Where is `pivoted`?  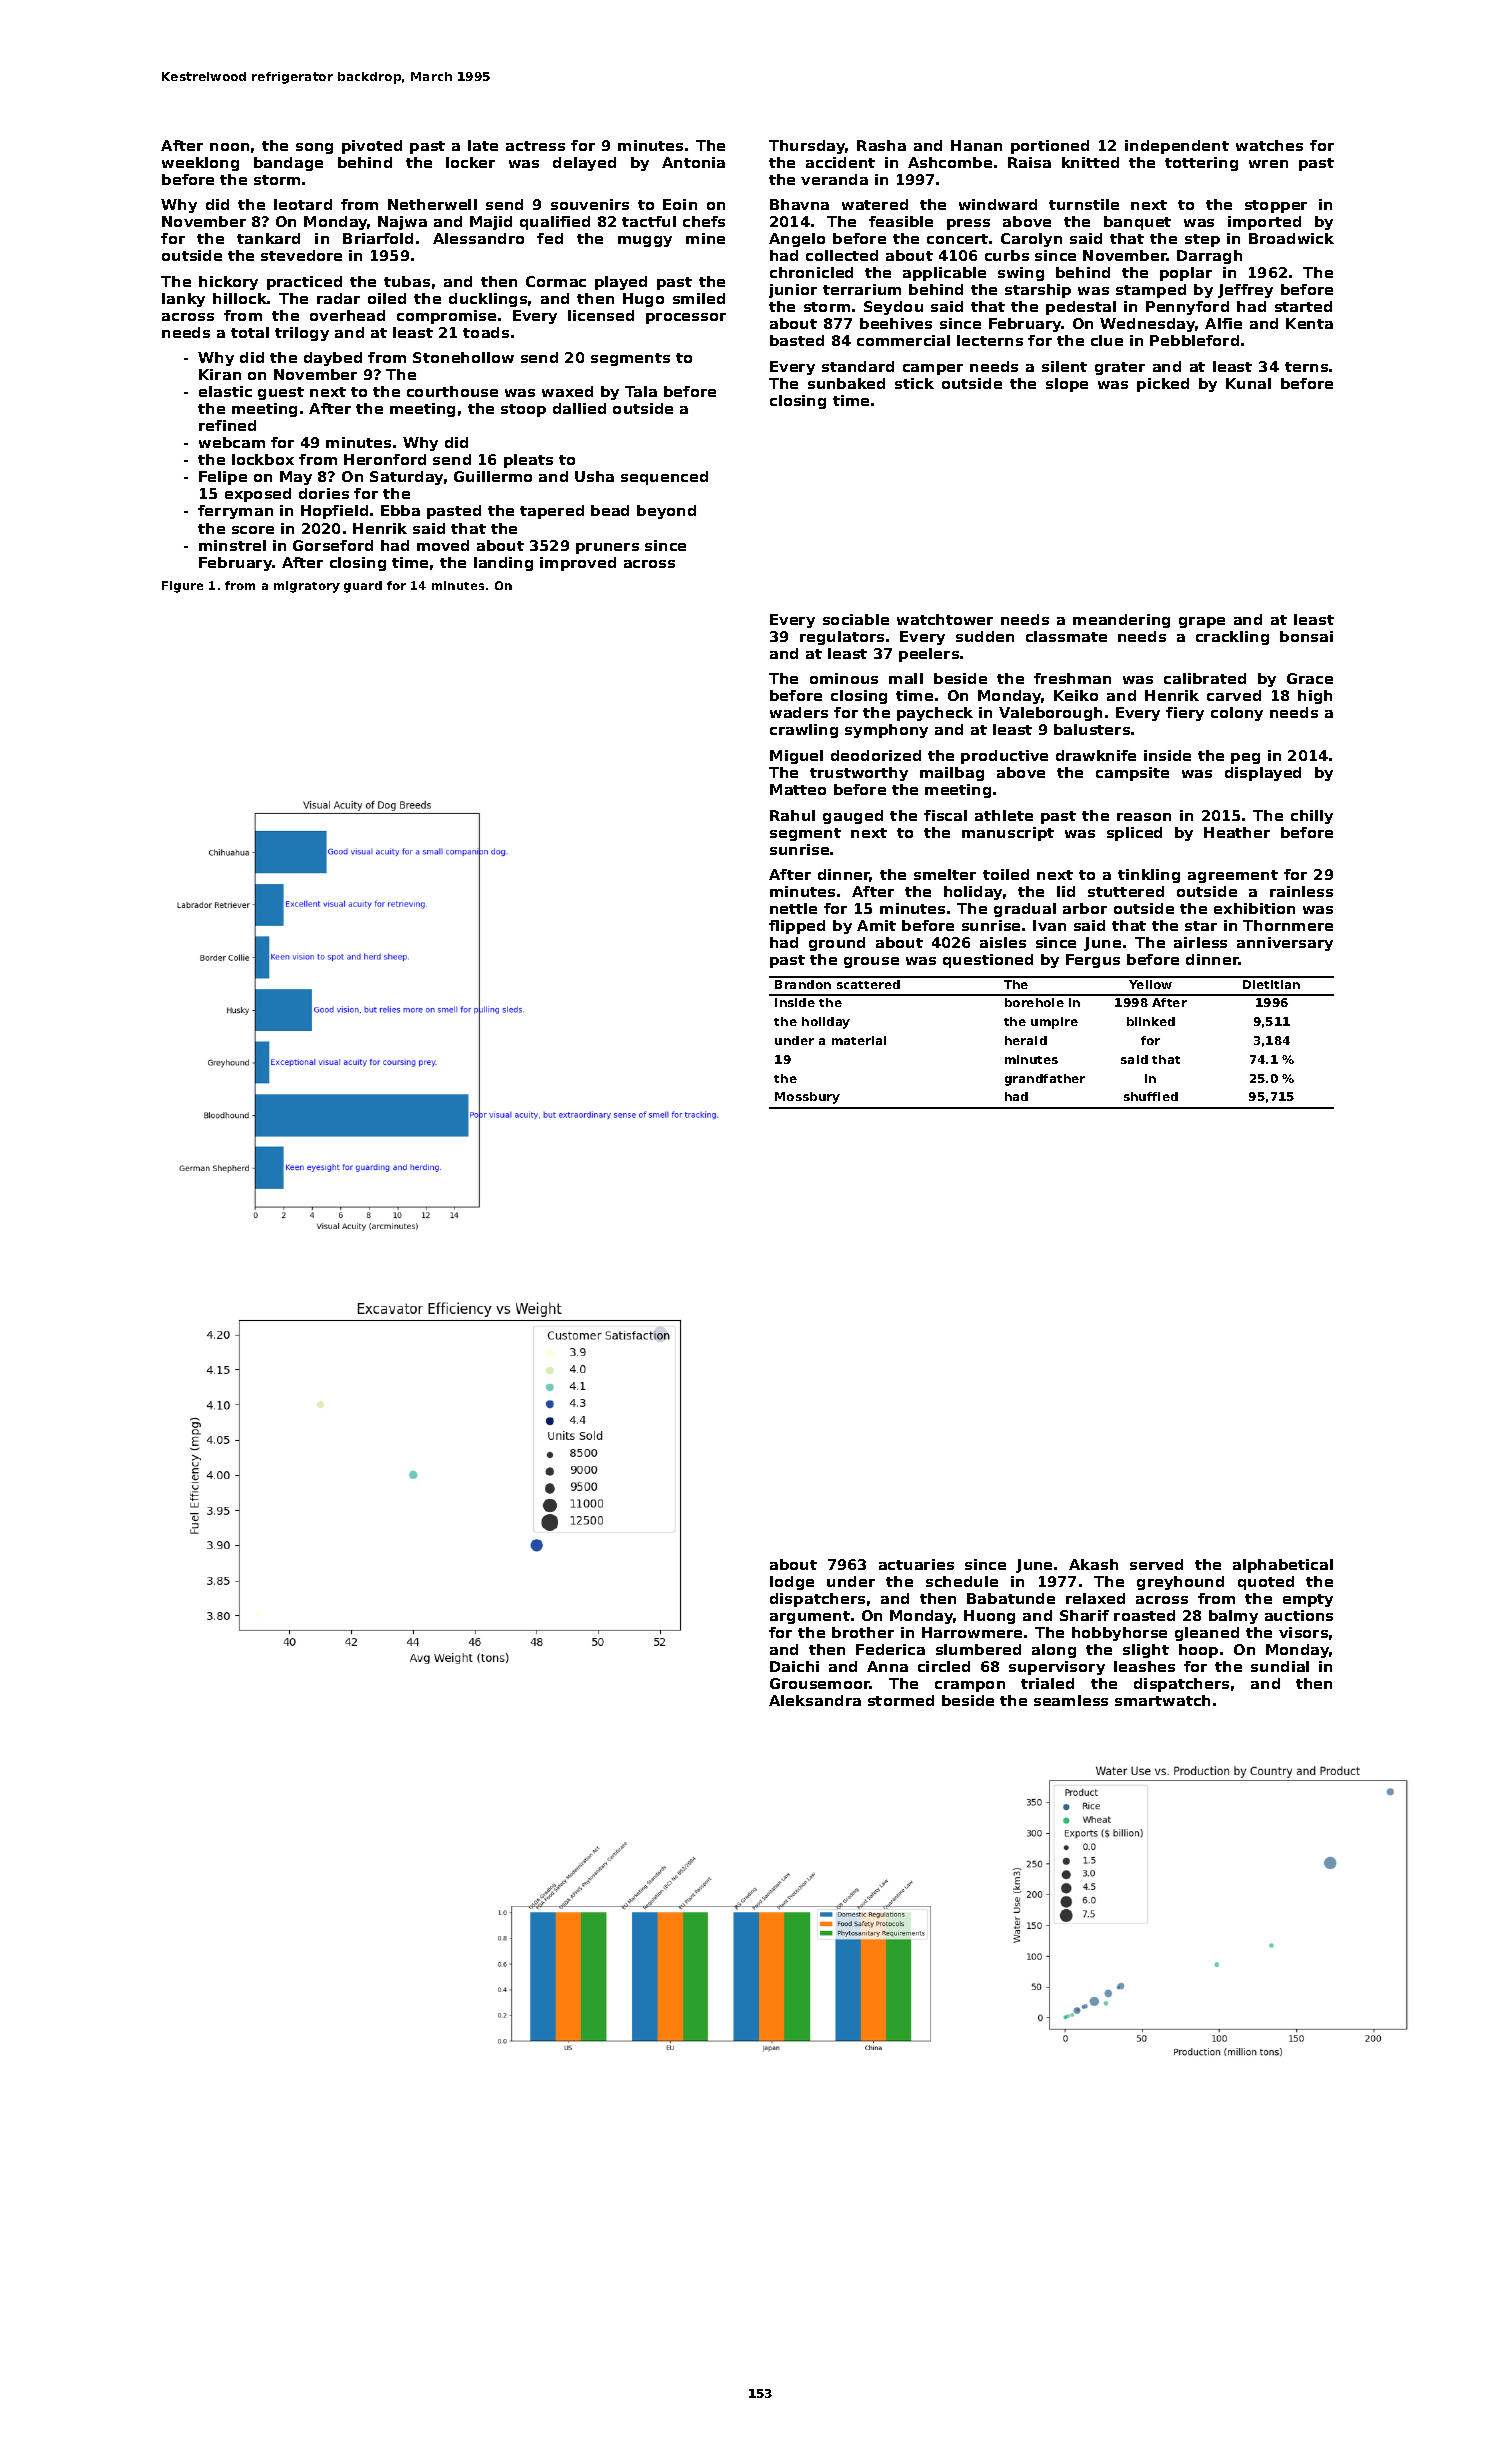
pivoted is located at coordinates (372, 147).
